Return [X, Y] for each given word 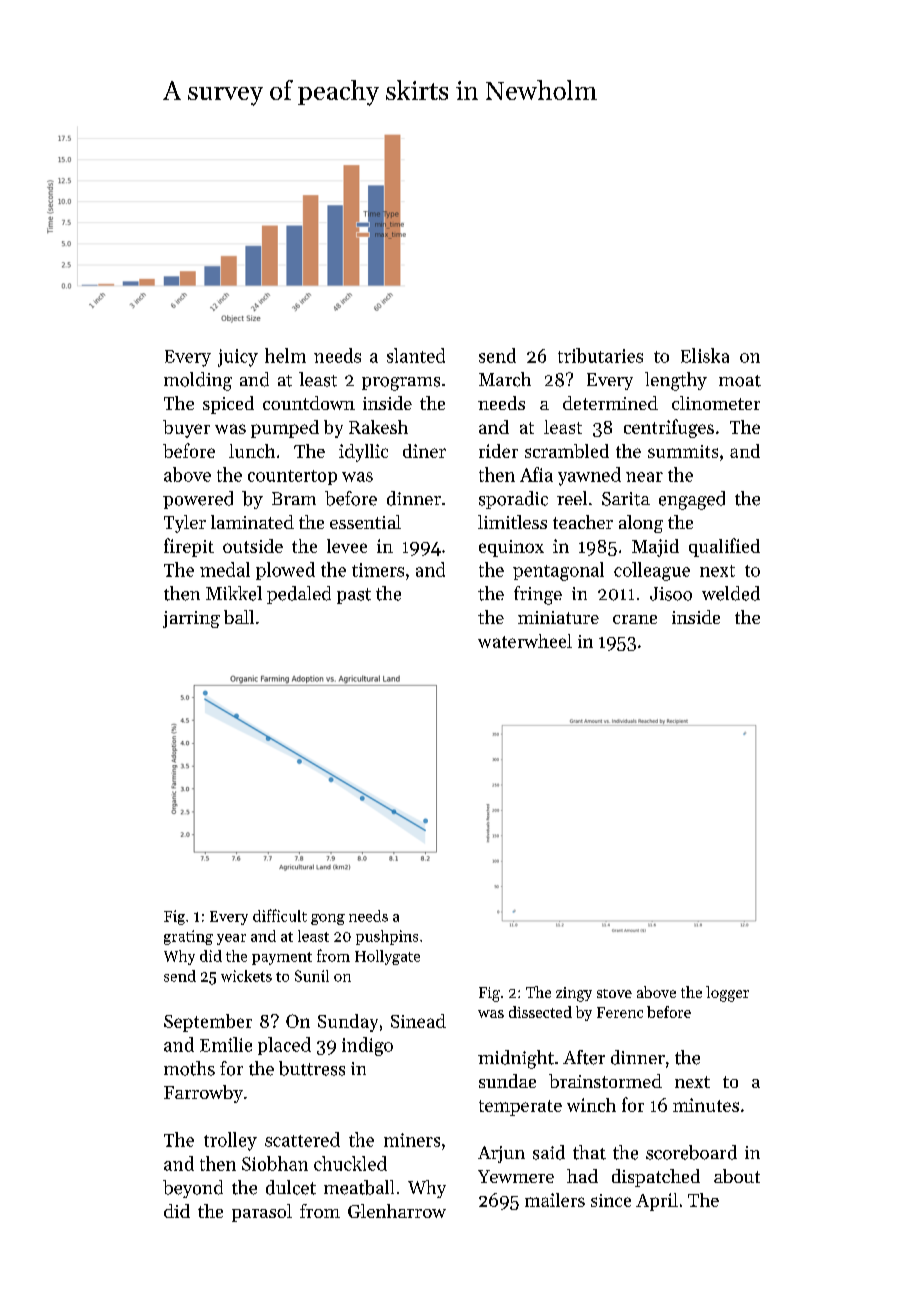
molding [198, 381]
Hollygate [387, 957]
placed [284, 1046]
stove [614, 993]
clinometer [716, 403]
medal [225, 569]
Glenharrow [397, 1211]
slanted [416, 355]
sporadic [513, 500]
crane [635, 619]
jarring [191, 619]
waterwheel [525, 641]
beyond [193, 1189]
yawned [589, 476]
